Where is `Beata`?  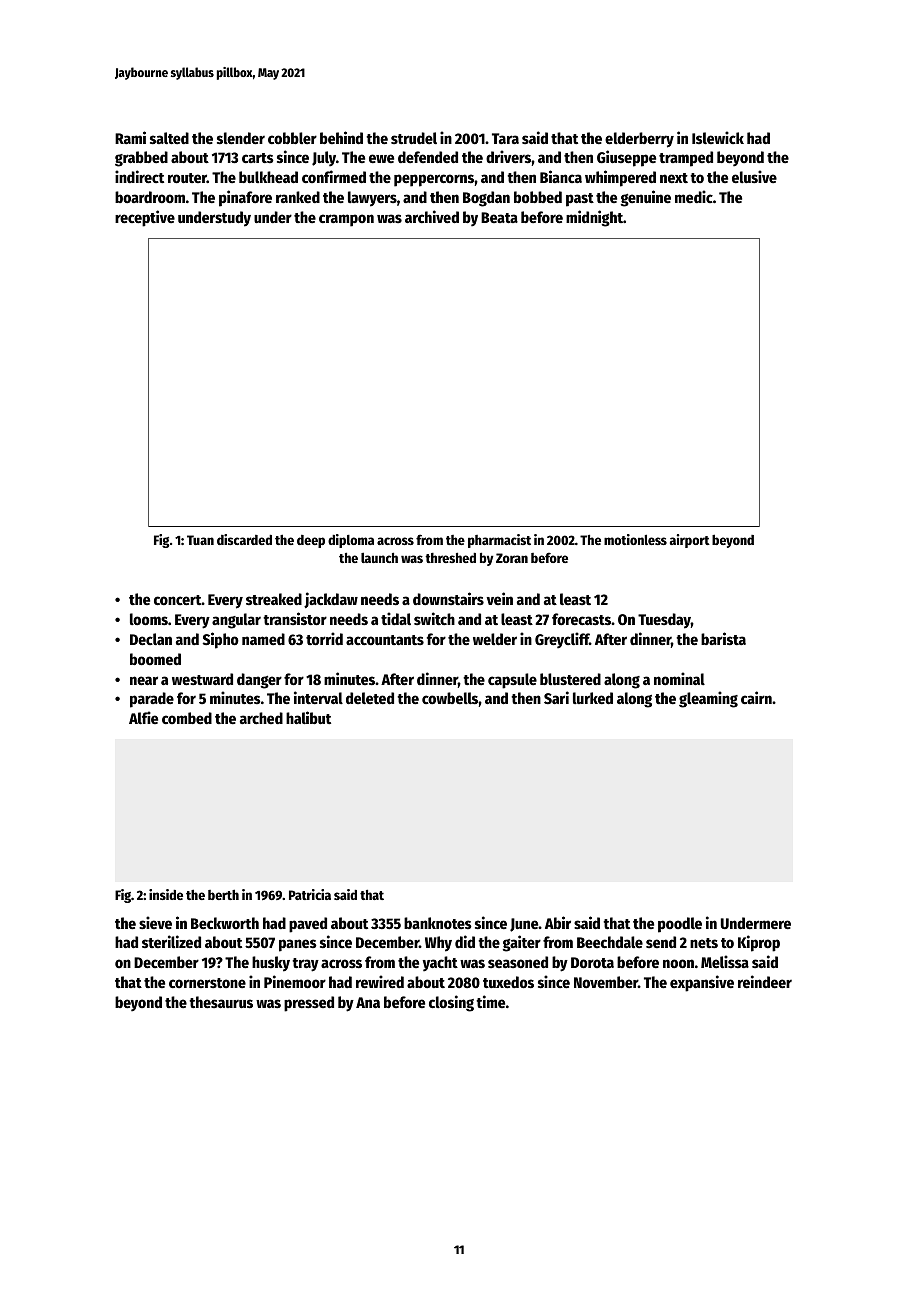
Beata is located at coordinates (499, 217).
